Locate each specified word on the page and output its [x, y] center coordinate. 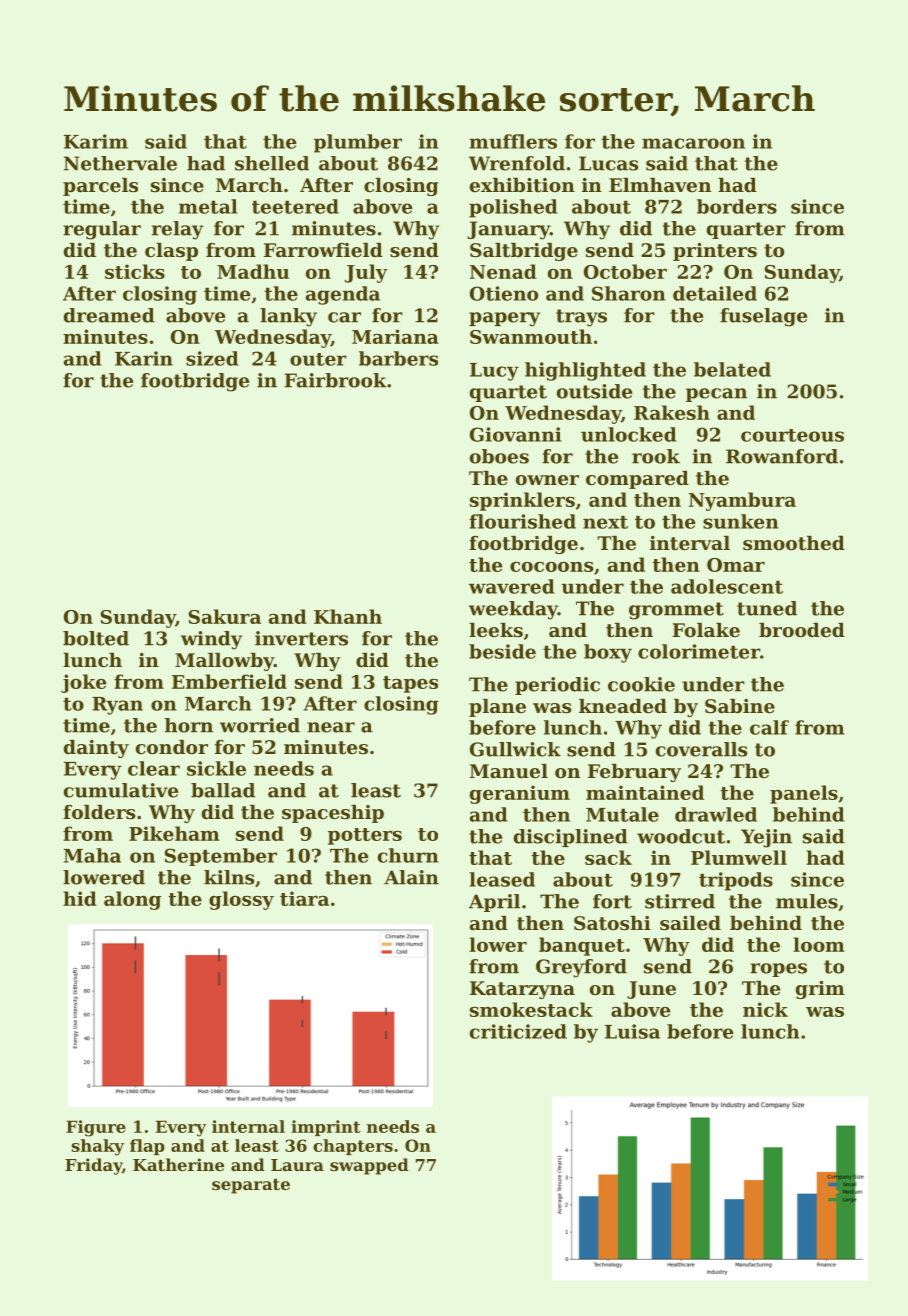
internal [248, 1126]
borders [737, 206]
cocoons [551, 567]
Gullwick [515, 749]
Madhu [253, 271]
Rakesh [672, 412]
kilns [229, 877]
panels [804, 794]
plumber [358, 143]
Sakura [225, 616]
